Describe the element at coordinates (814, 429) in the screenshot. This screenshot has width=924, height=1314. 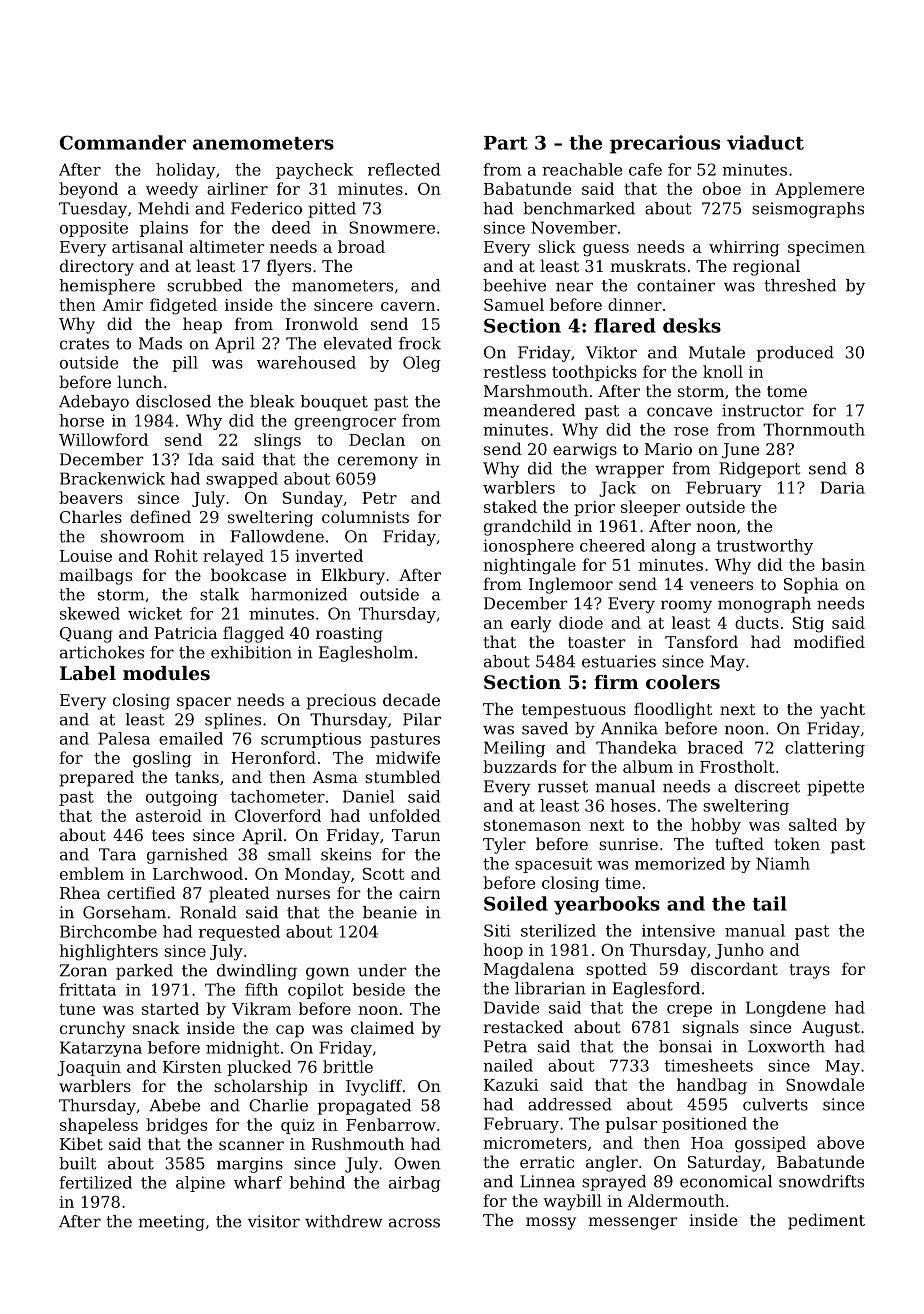
I see `Thornmouth` at that location.
